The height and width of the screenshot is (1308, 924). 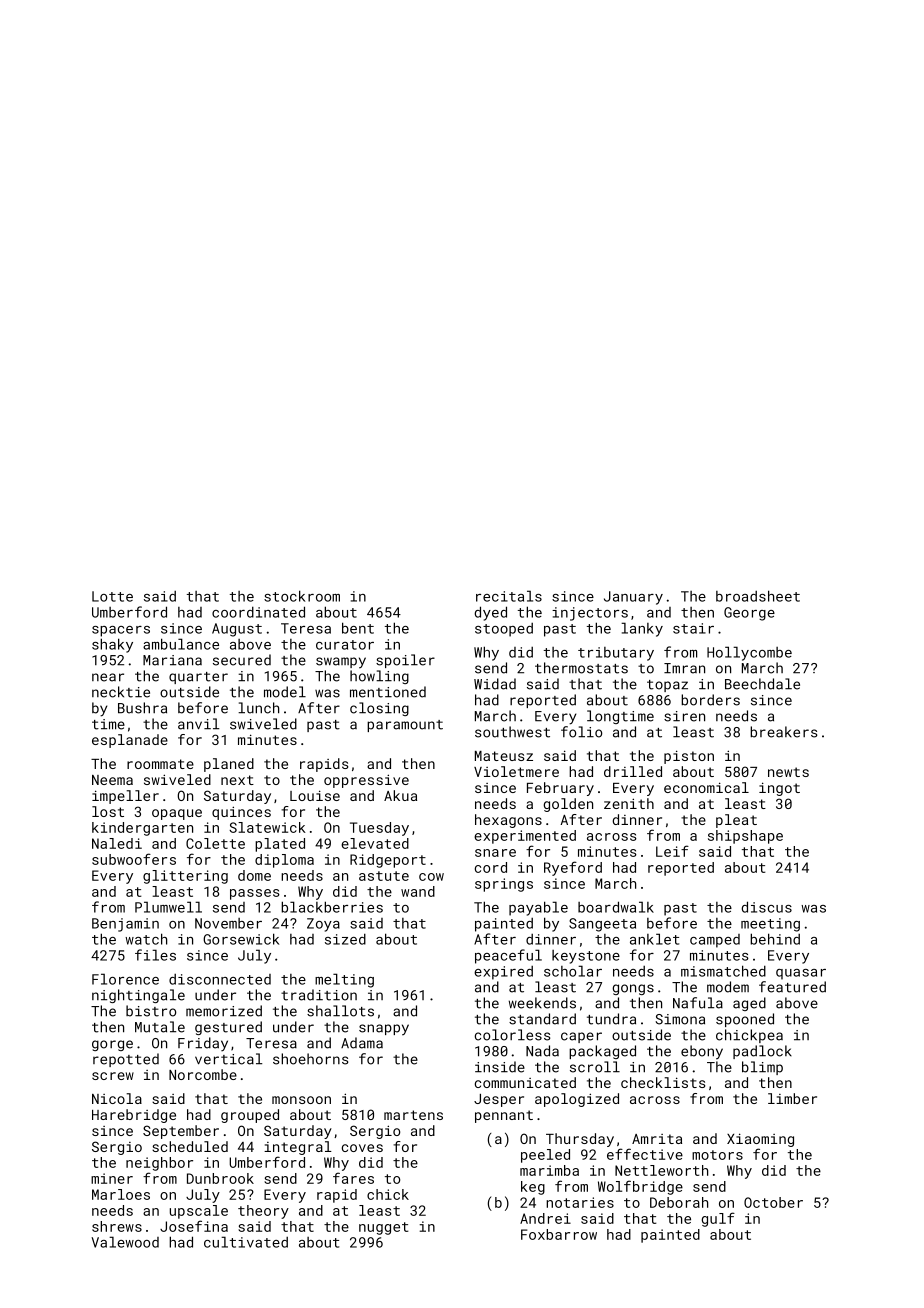 What do you see at coordinates (418, 891) in the screenshot?
I see `wand` at bounding box center [418, 891].
